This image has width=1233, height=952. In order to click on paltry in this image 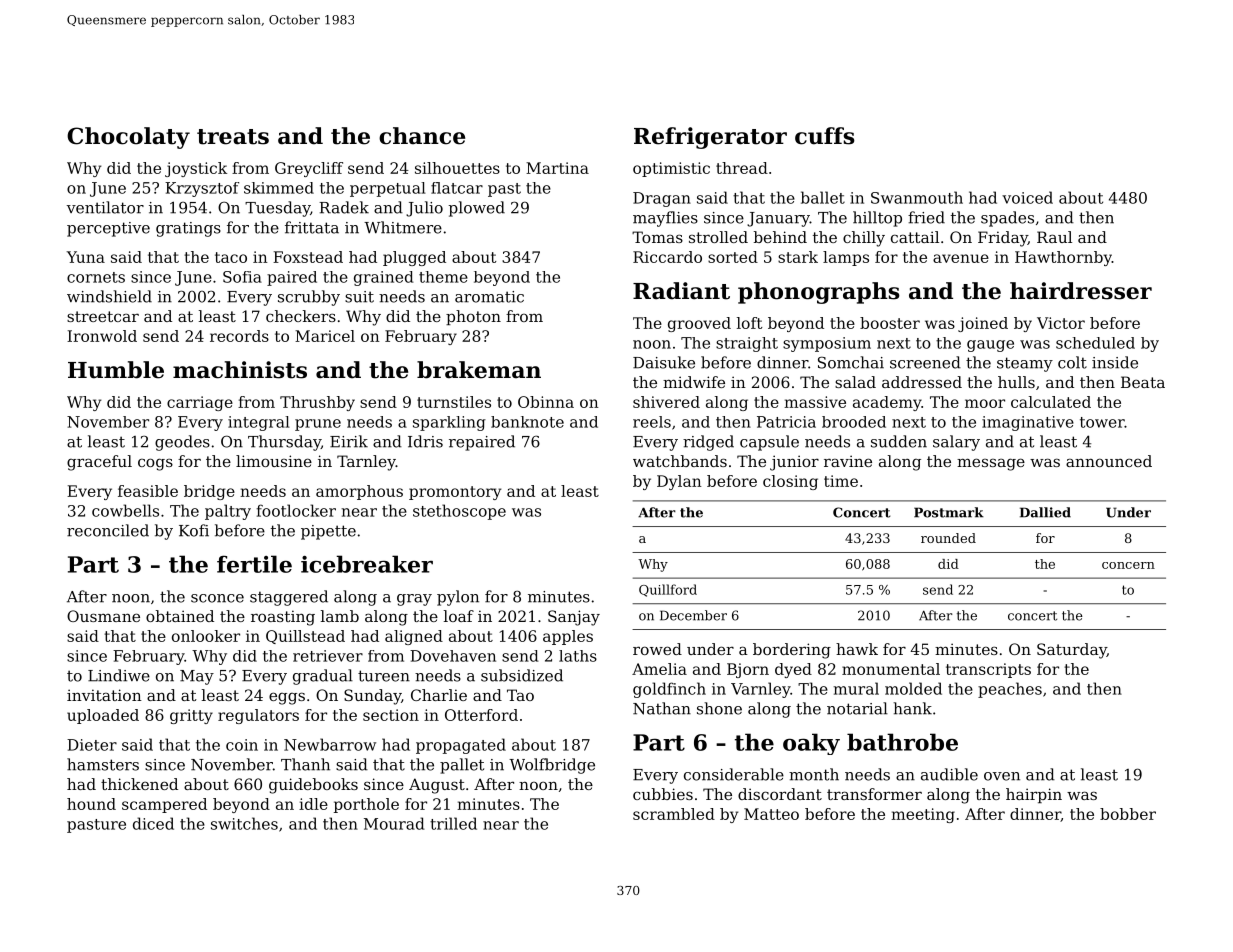, I will do `click(228, 512)`.
